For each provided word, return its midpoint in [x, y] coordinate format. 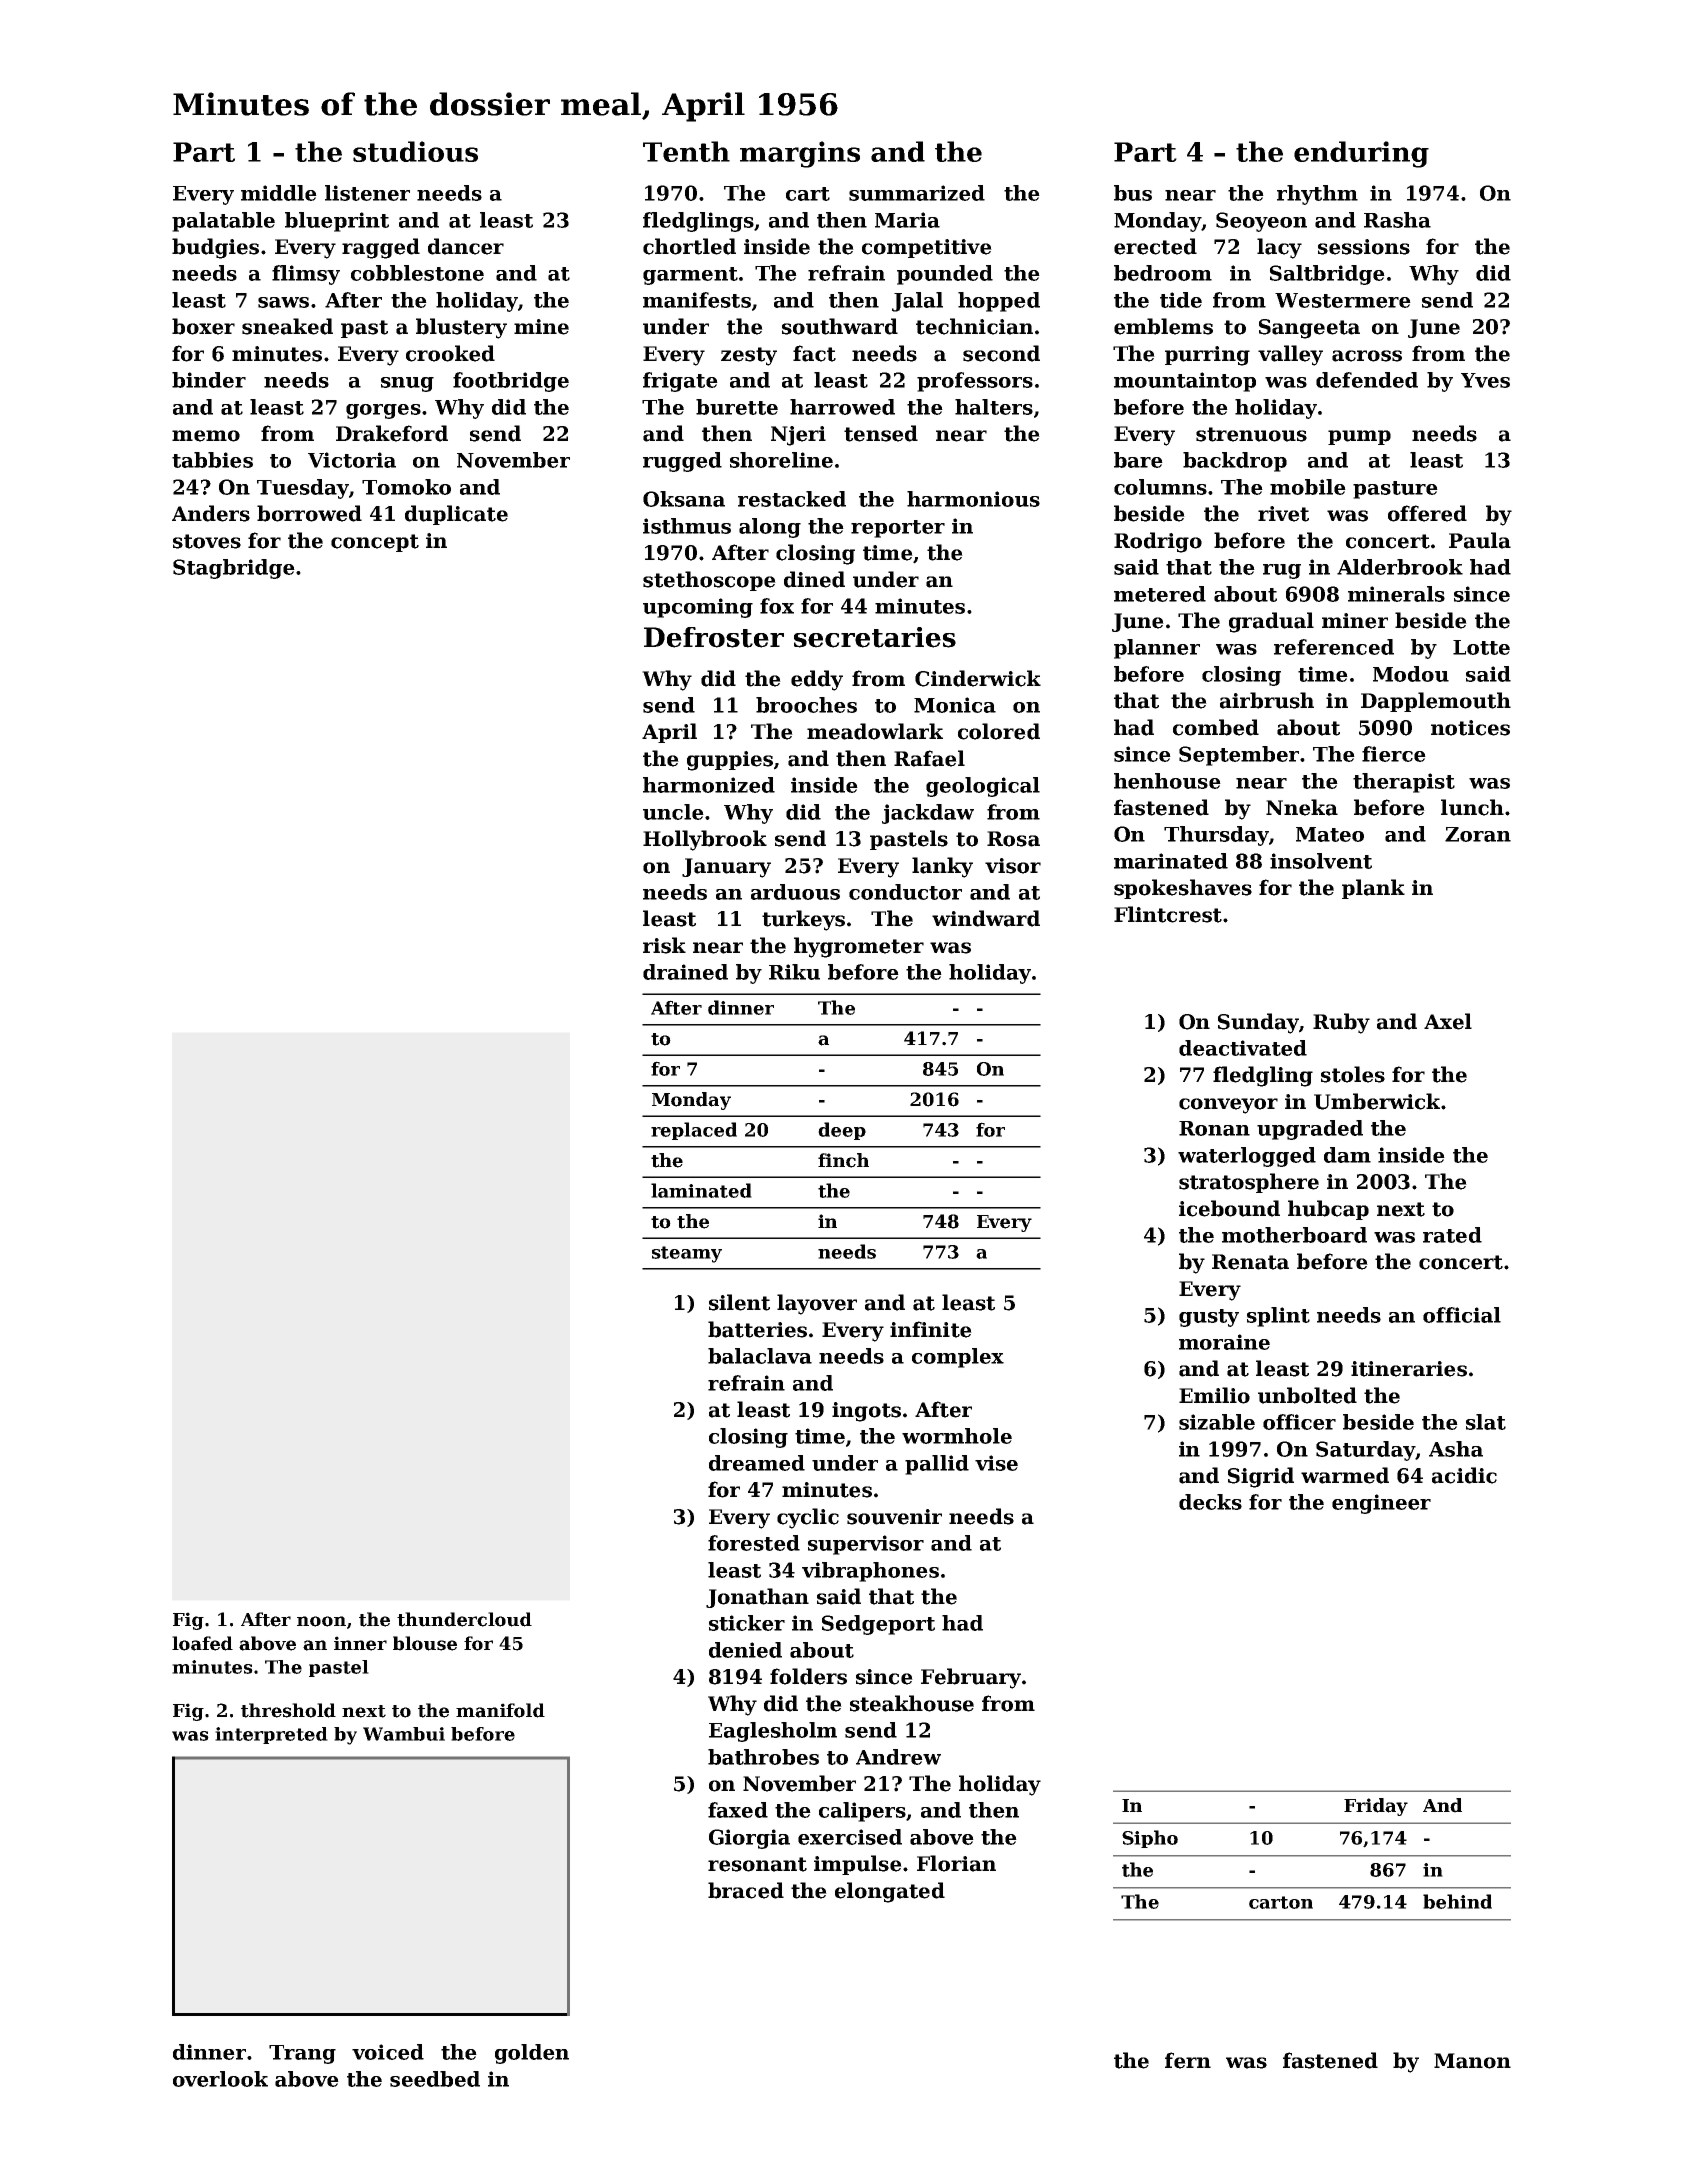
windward [986, 918]
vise [996, 1463]
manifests [697, 300]
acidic [1464, 1475]
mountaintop [1185, 382]
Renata [1250, 1262]
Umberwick [1377, 1101]
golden [532, 2054]
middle [279, 193]
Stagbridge [234, 569]
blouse [425, 1643]
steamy [687, 1254]
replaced [694, 1131]
